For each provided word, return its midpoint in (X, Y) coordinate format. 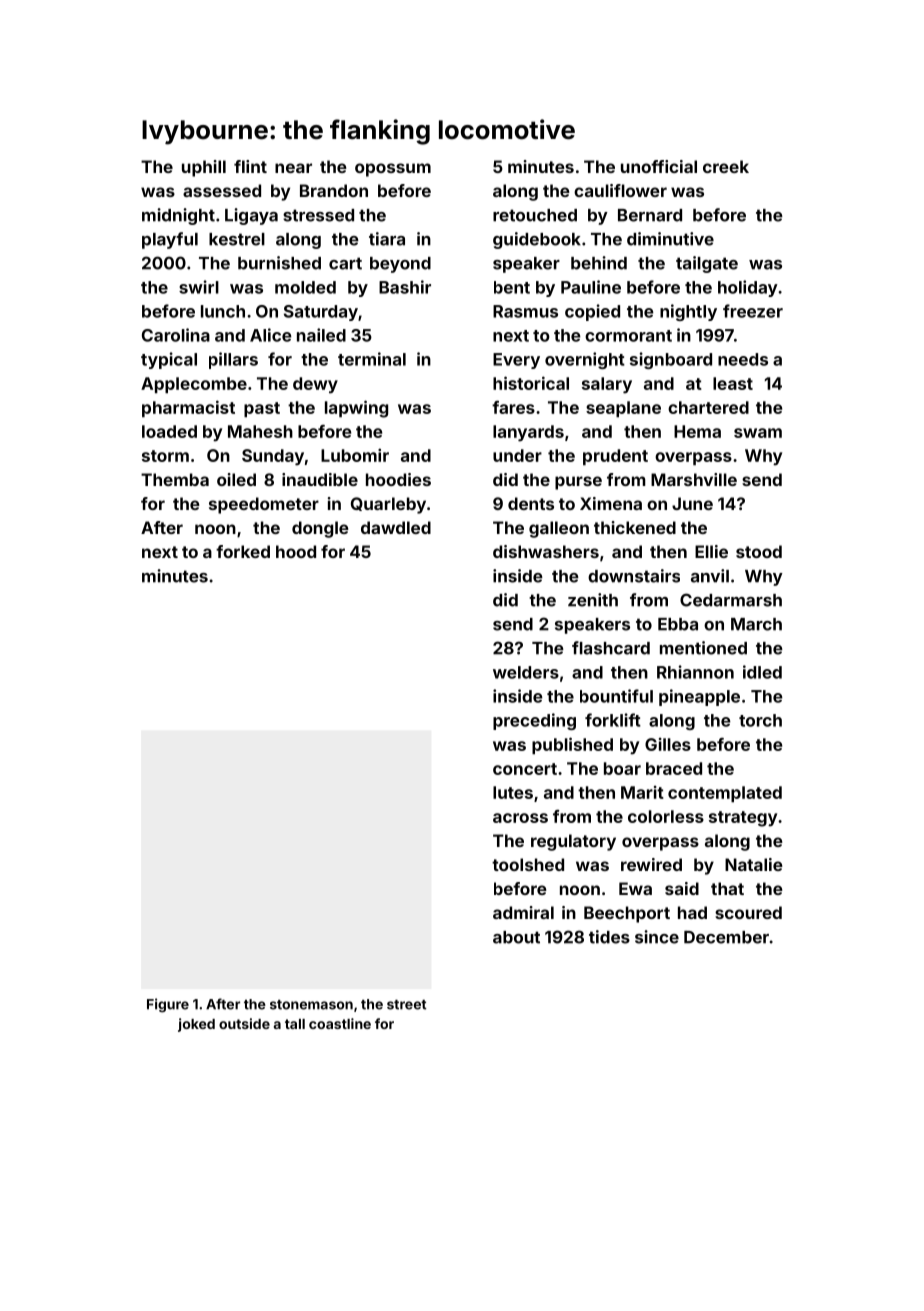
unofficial (659, 166)
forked (243, 551)
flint (250, 166)
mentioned (703, 648)
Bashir (405, 287)
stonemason (311, 1005)
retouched (535, 215)
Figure (168, 1005)
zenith (593, 600)
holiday (748, 288)
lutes (513, 792)
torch (760, 720)
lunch (223, 311)
